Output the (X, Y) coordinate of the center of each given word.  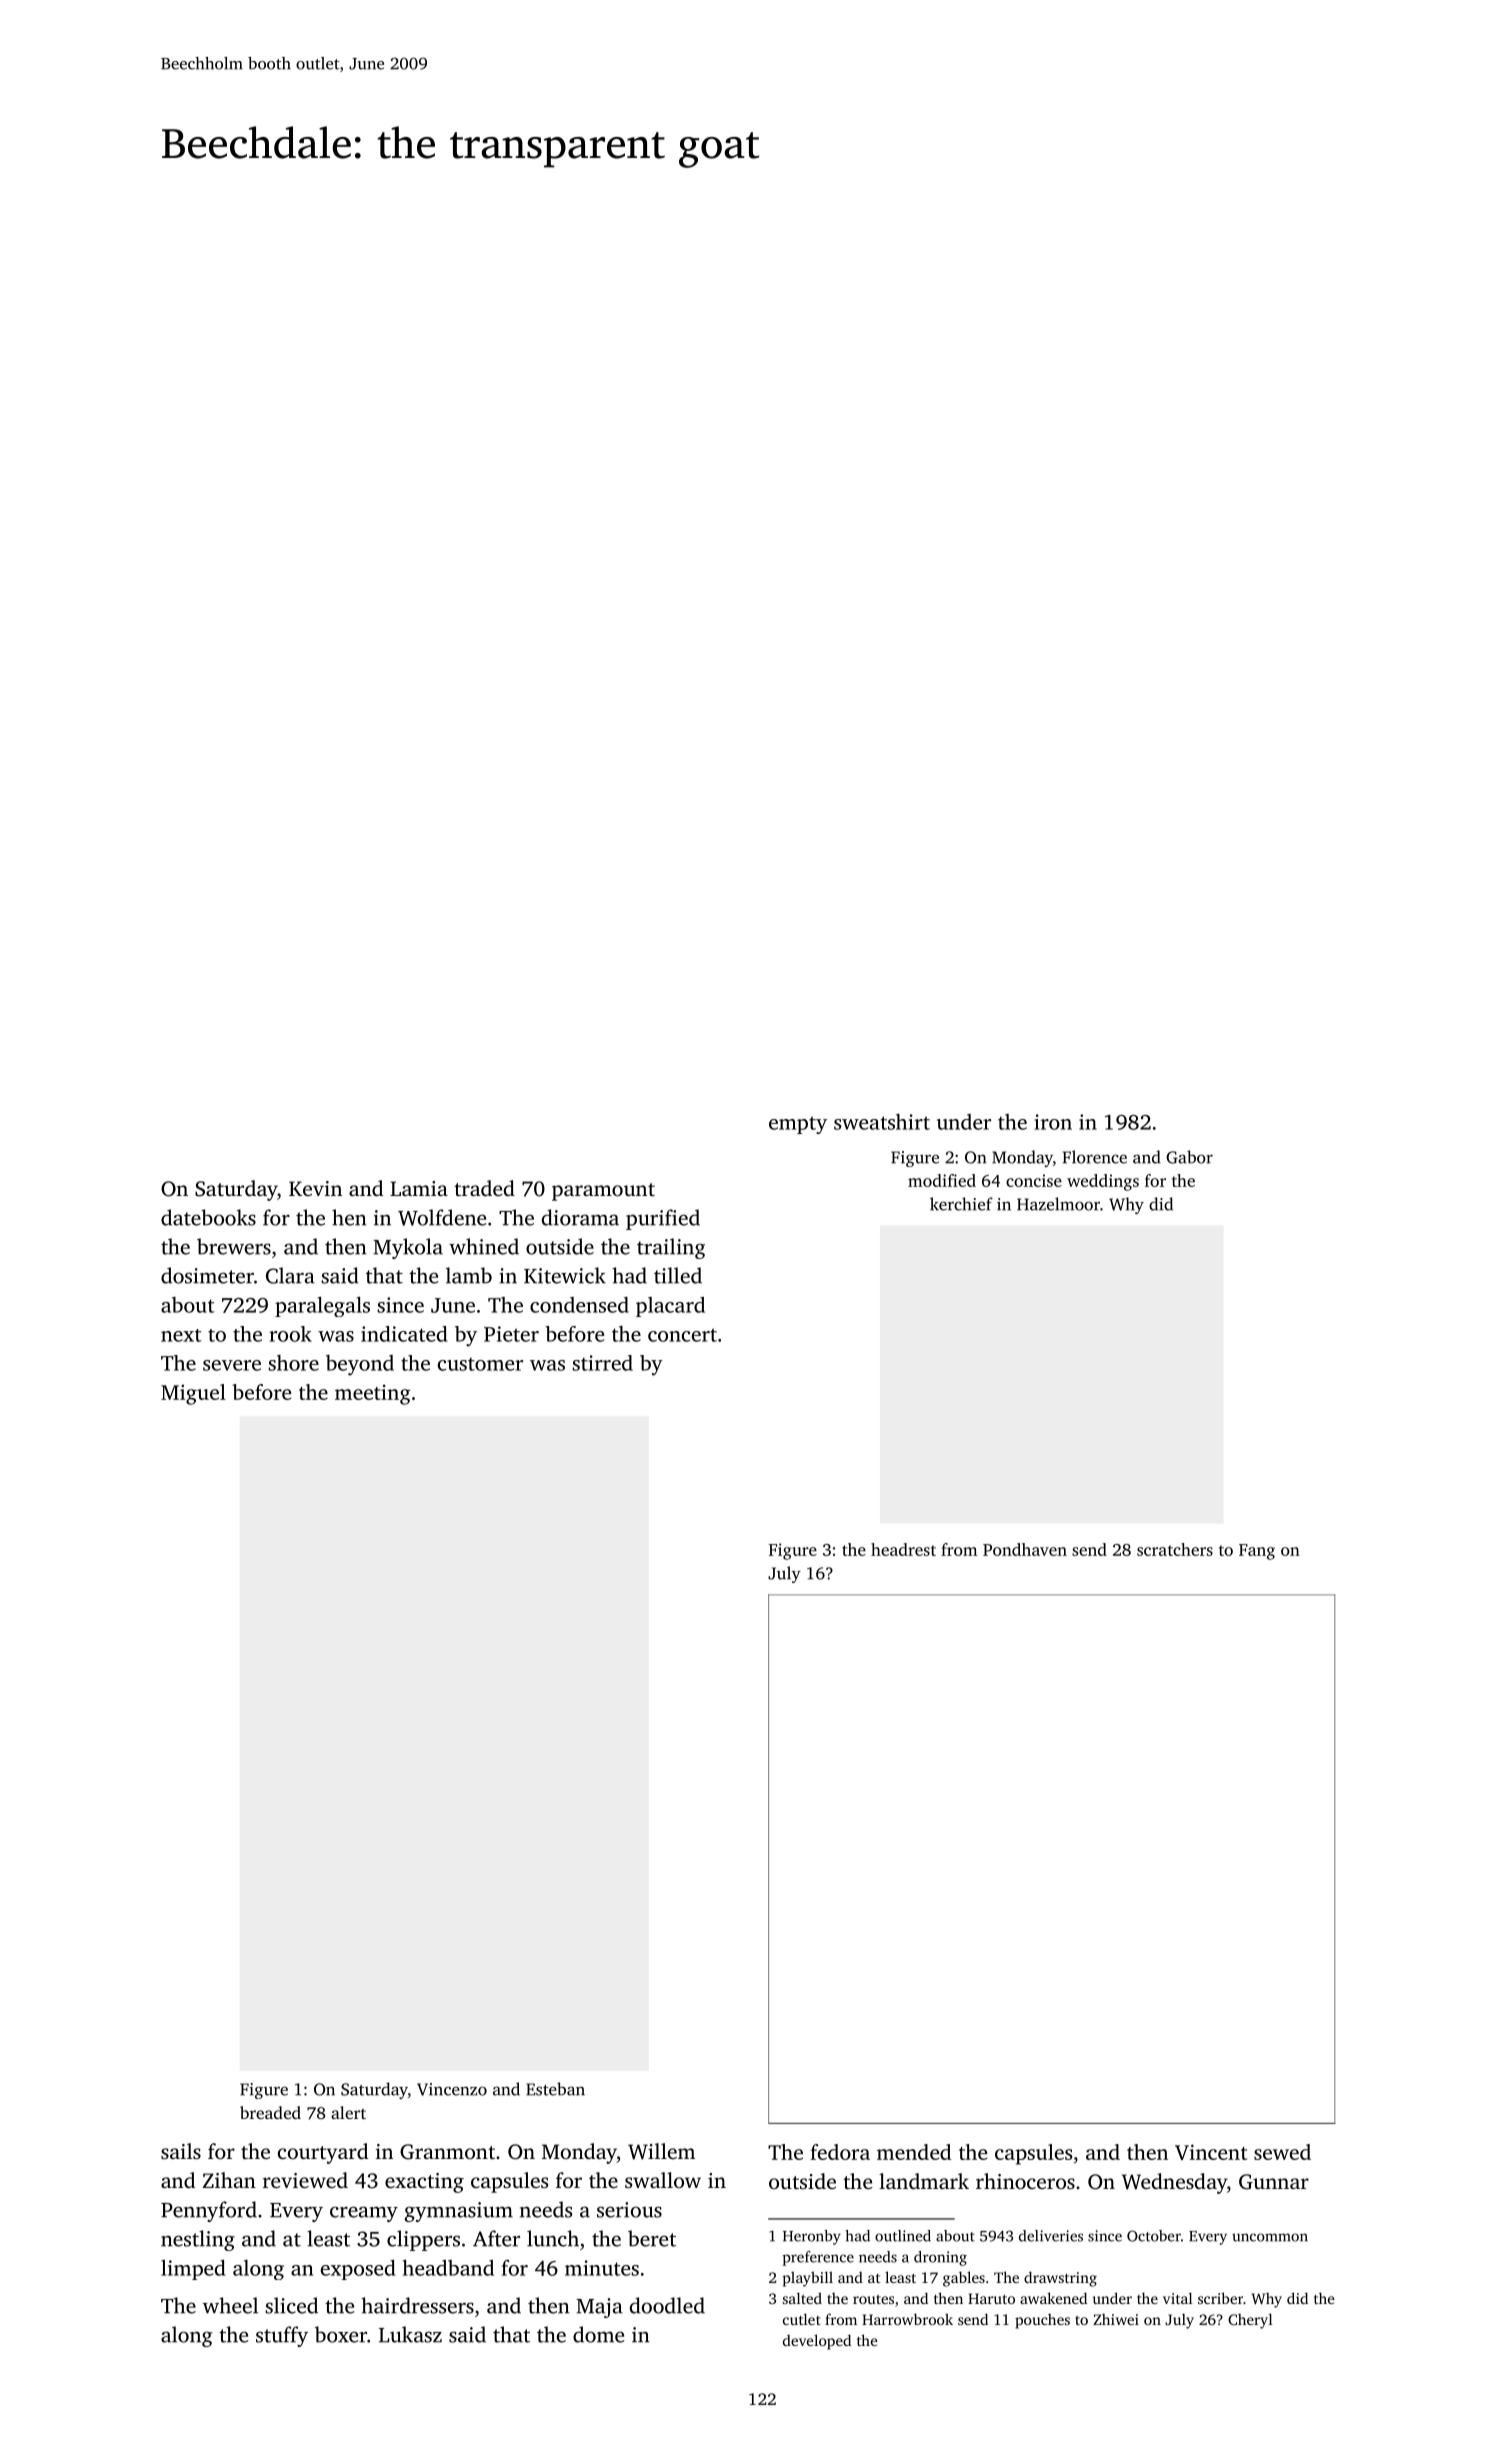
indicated (404, 1334)
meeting (373, 1394)
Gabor (1189, 1157)
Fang (1257, 1552)
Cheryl (1250, 2321)
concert (682, 1335)
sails (181, 2151)
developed (817, 2342)
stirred (602, 1363)
